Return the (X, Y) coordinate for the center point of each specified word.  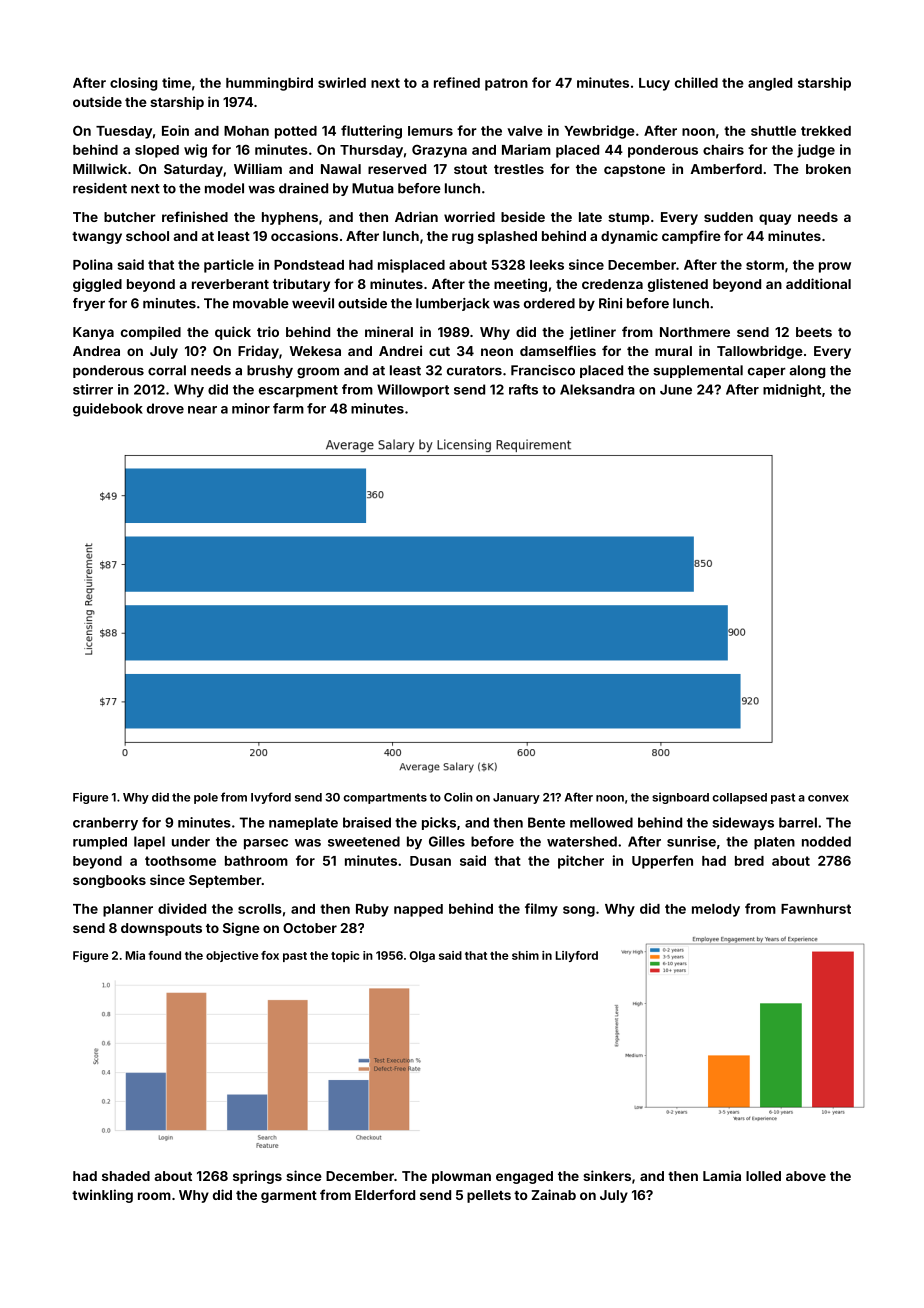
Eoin (175, 130)
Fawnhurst (816, 909)
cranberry (105, 824)
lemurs (430, 131)
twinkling (102, 1196)
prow (835, 267)
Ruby (372, 910)
